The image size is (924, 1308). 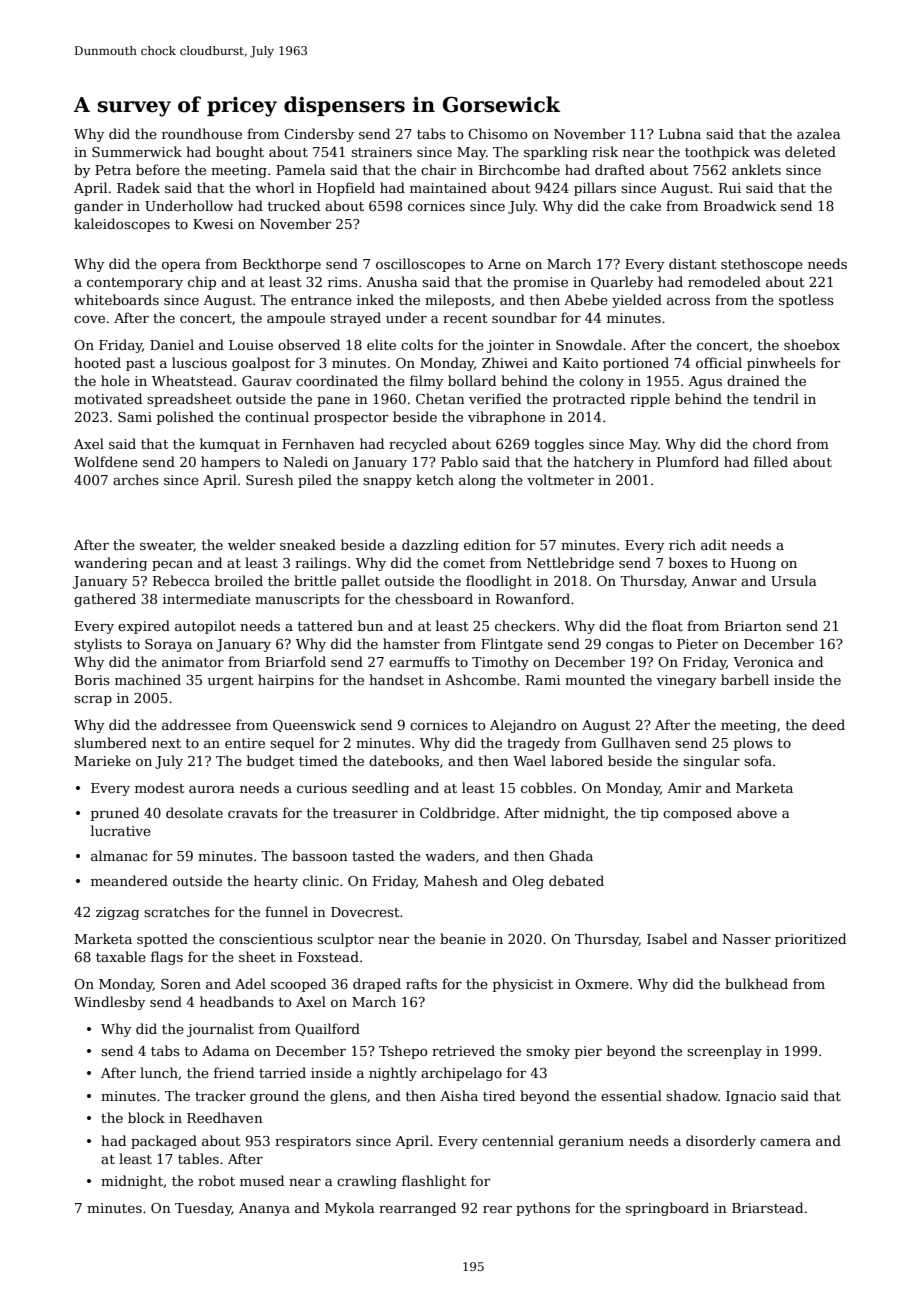 I want to click on edition, so click(x=487, y=544).
